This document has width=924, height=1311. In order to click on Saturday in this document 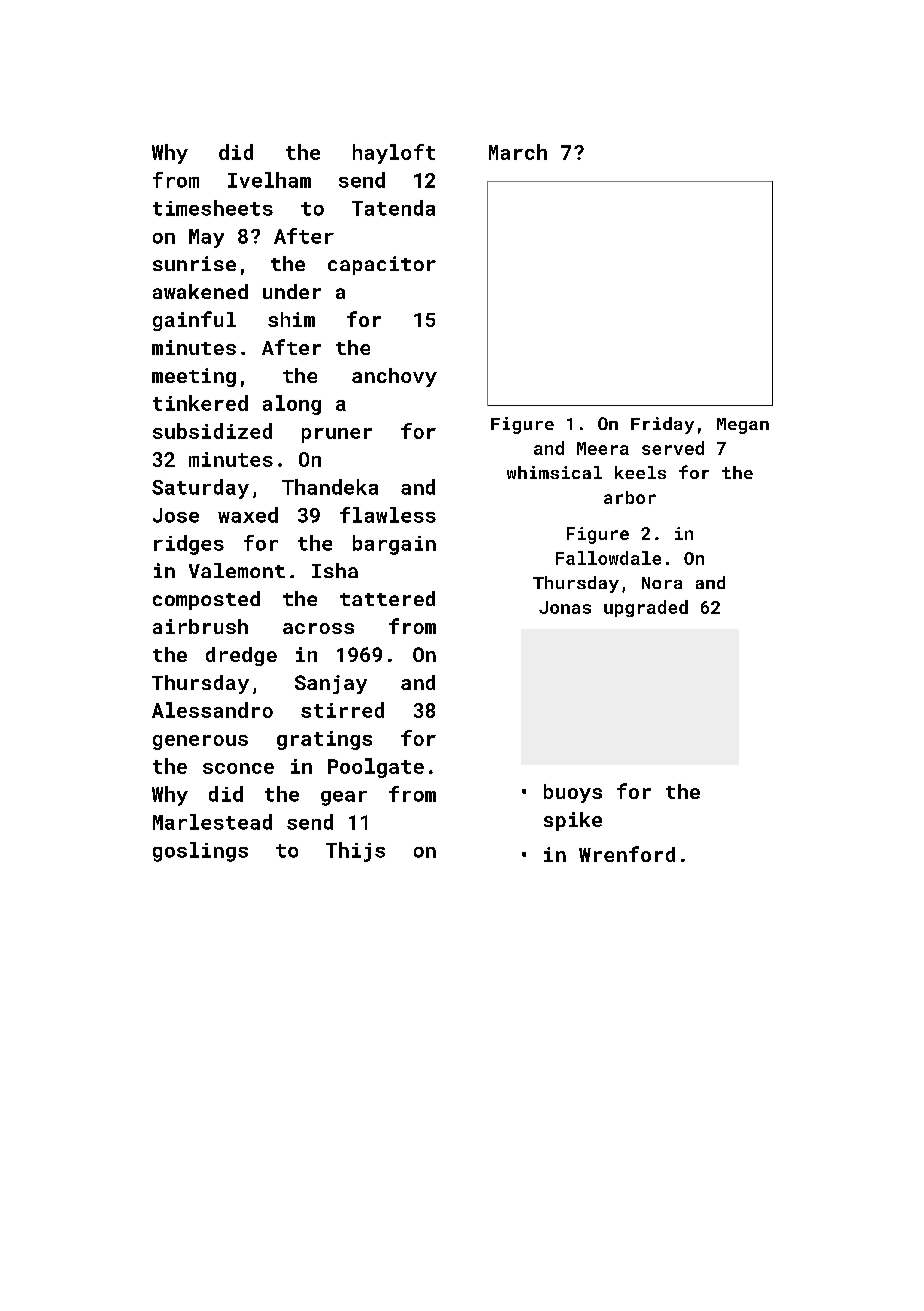, I will do `click(200, 489)`.
